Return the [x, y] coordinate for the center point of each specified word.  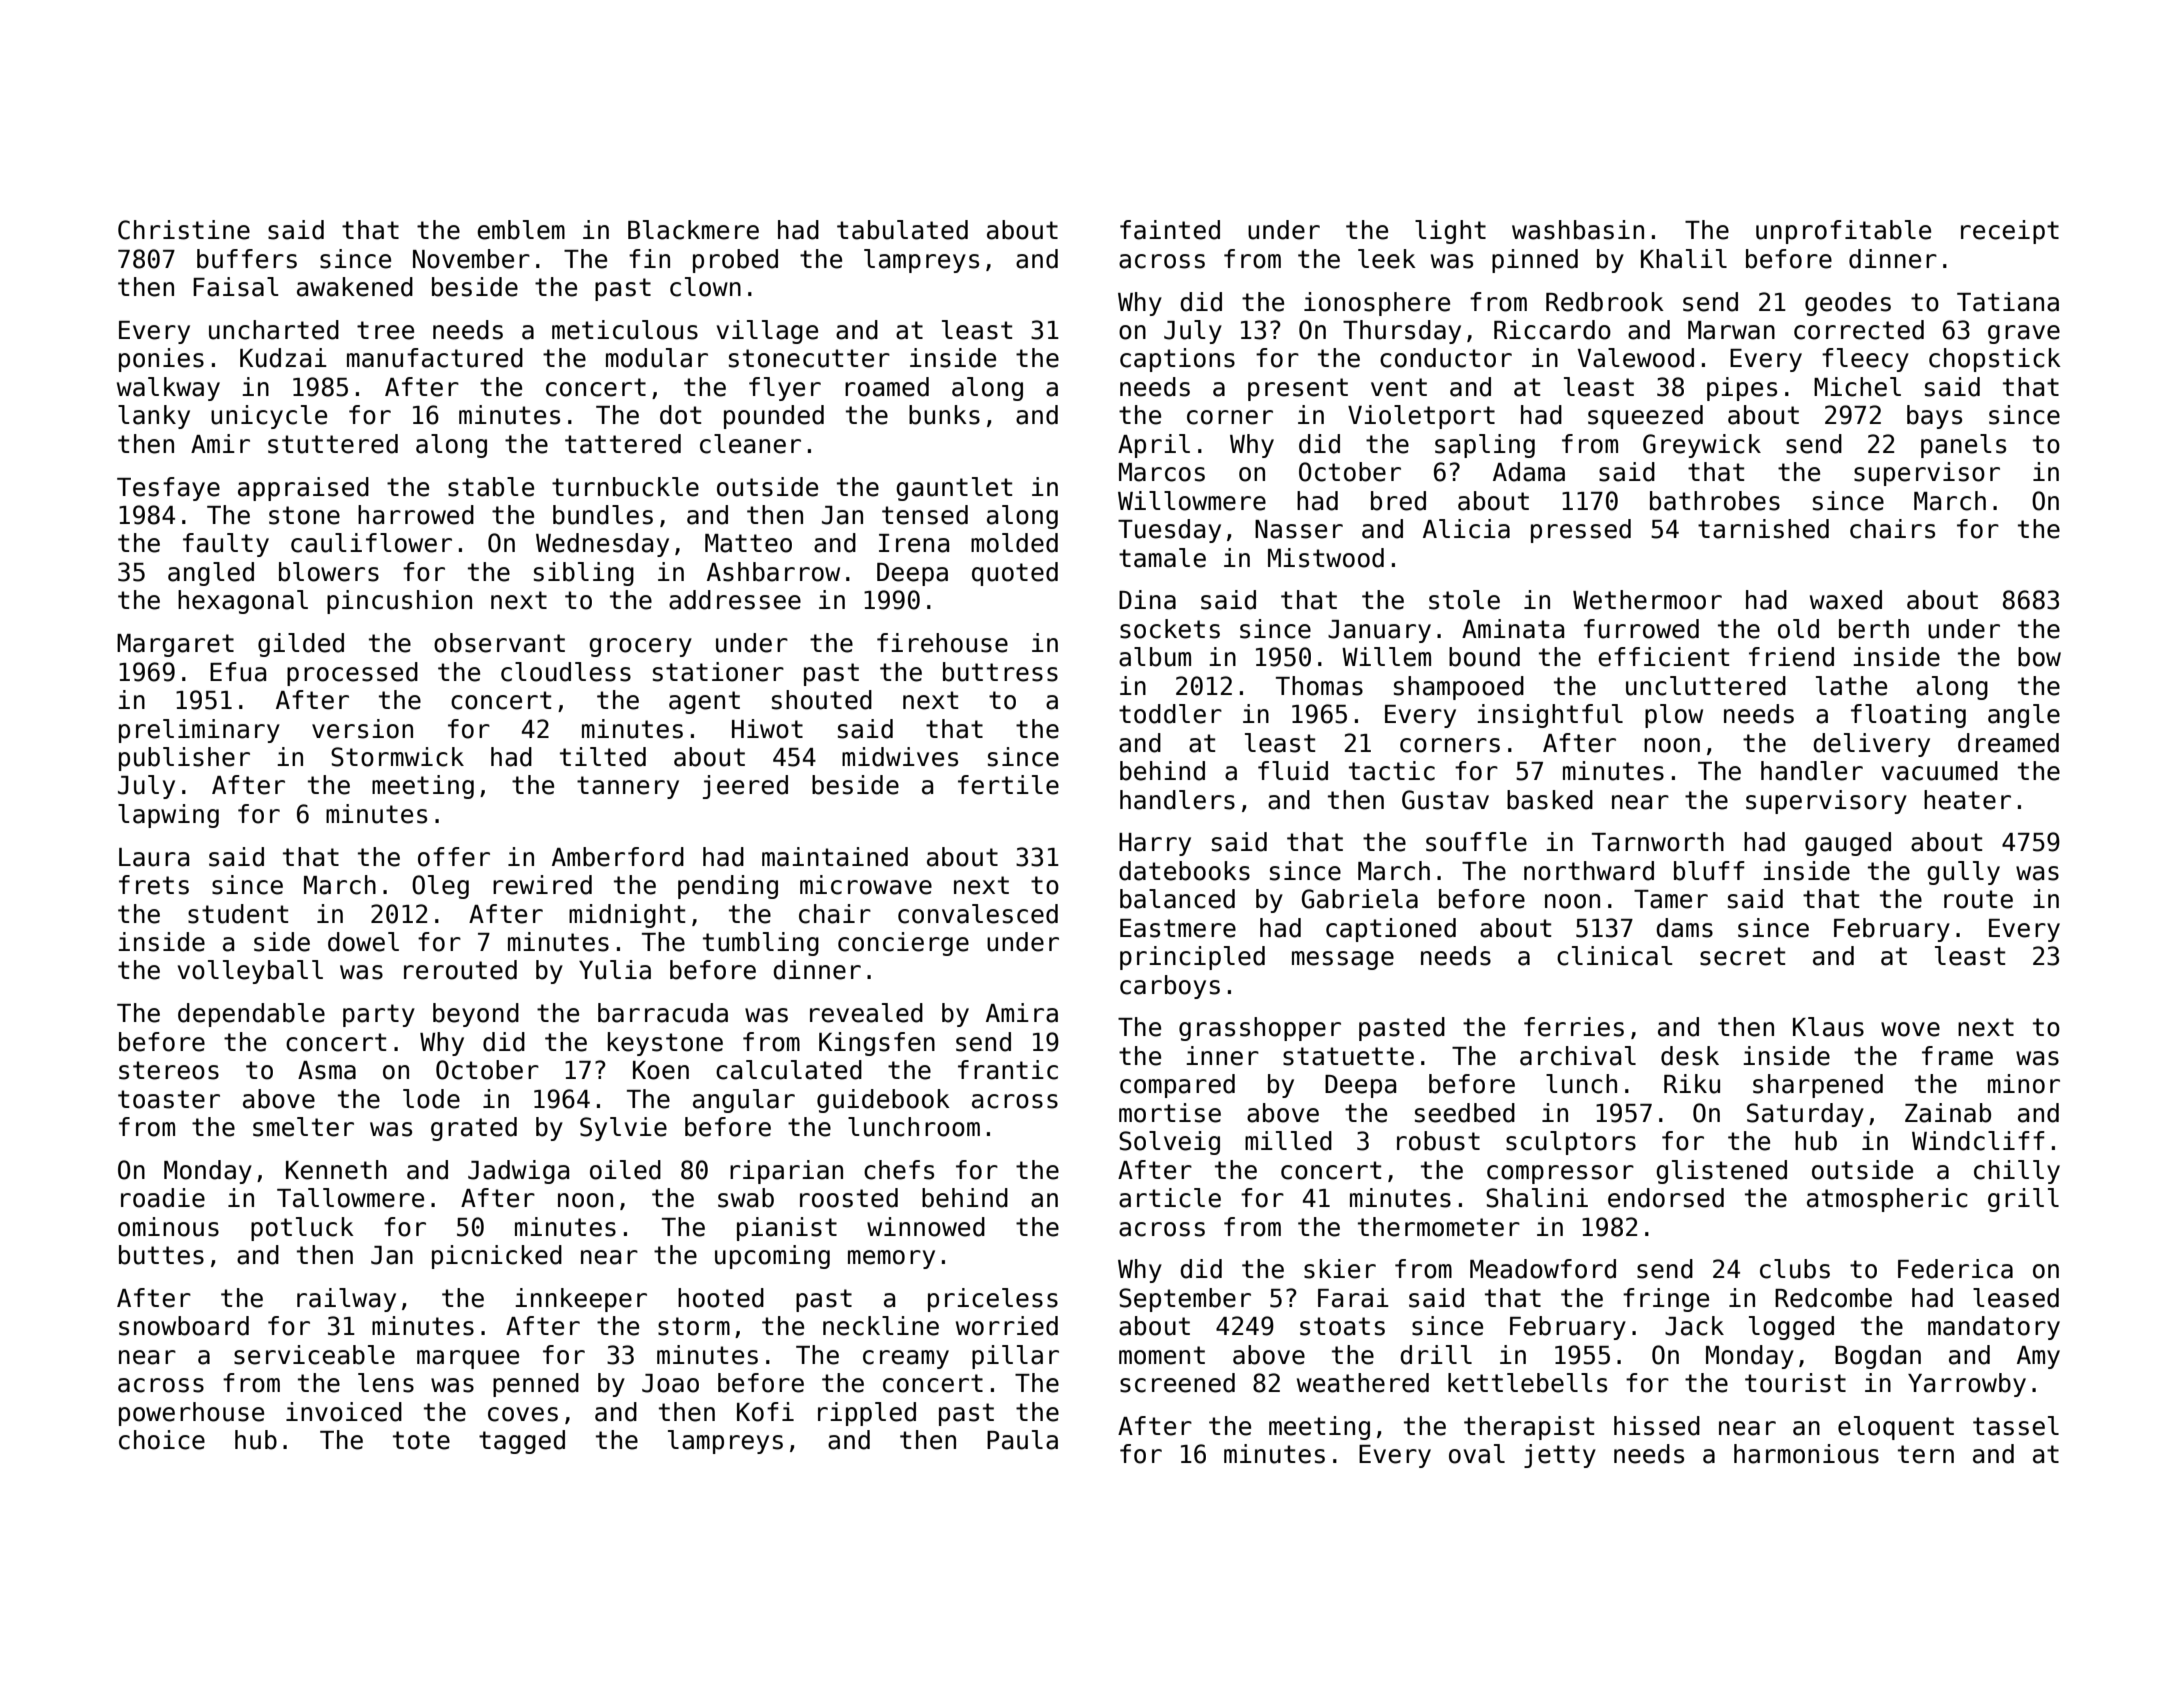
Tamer [1671, 899]
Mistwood [1326, 558]
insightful [1550, 716]
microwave [866, 885]
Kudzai [283, 358]
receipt [2010, 232]
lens [386, 1383]
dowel [363, 942]
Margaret [175, 645]
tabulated [902, 230]
